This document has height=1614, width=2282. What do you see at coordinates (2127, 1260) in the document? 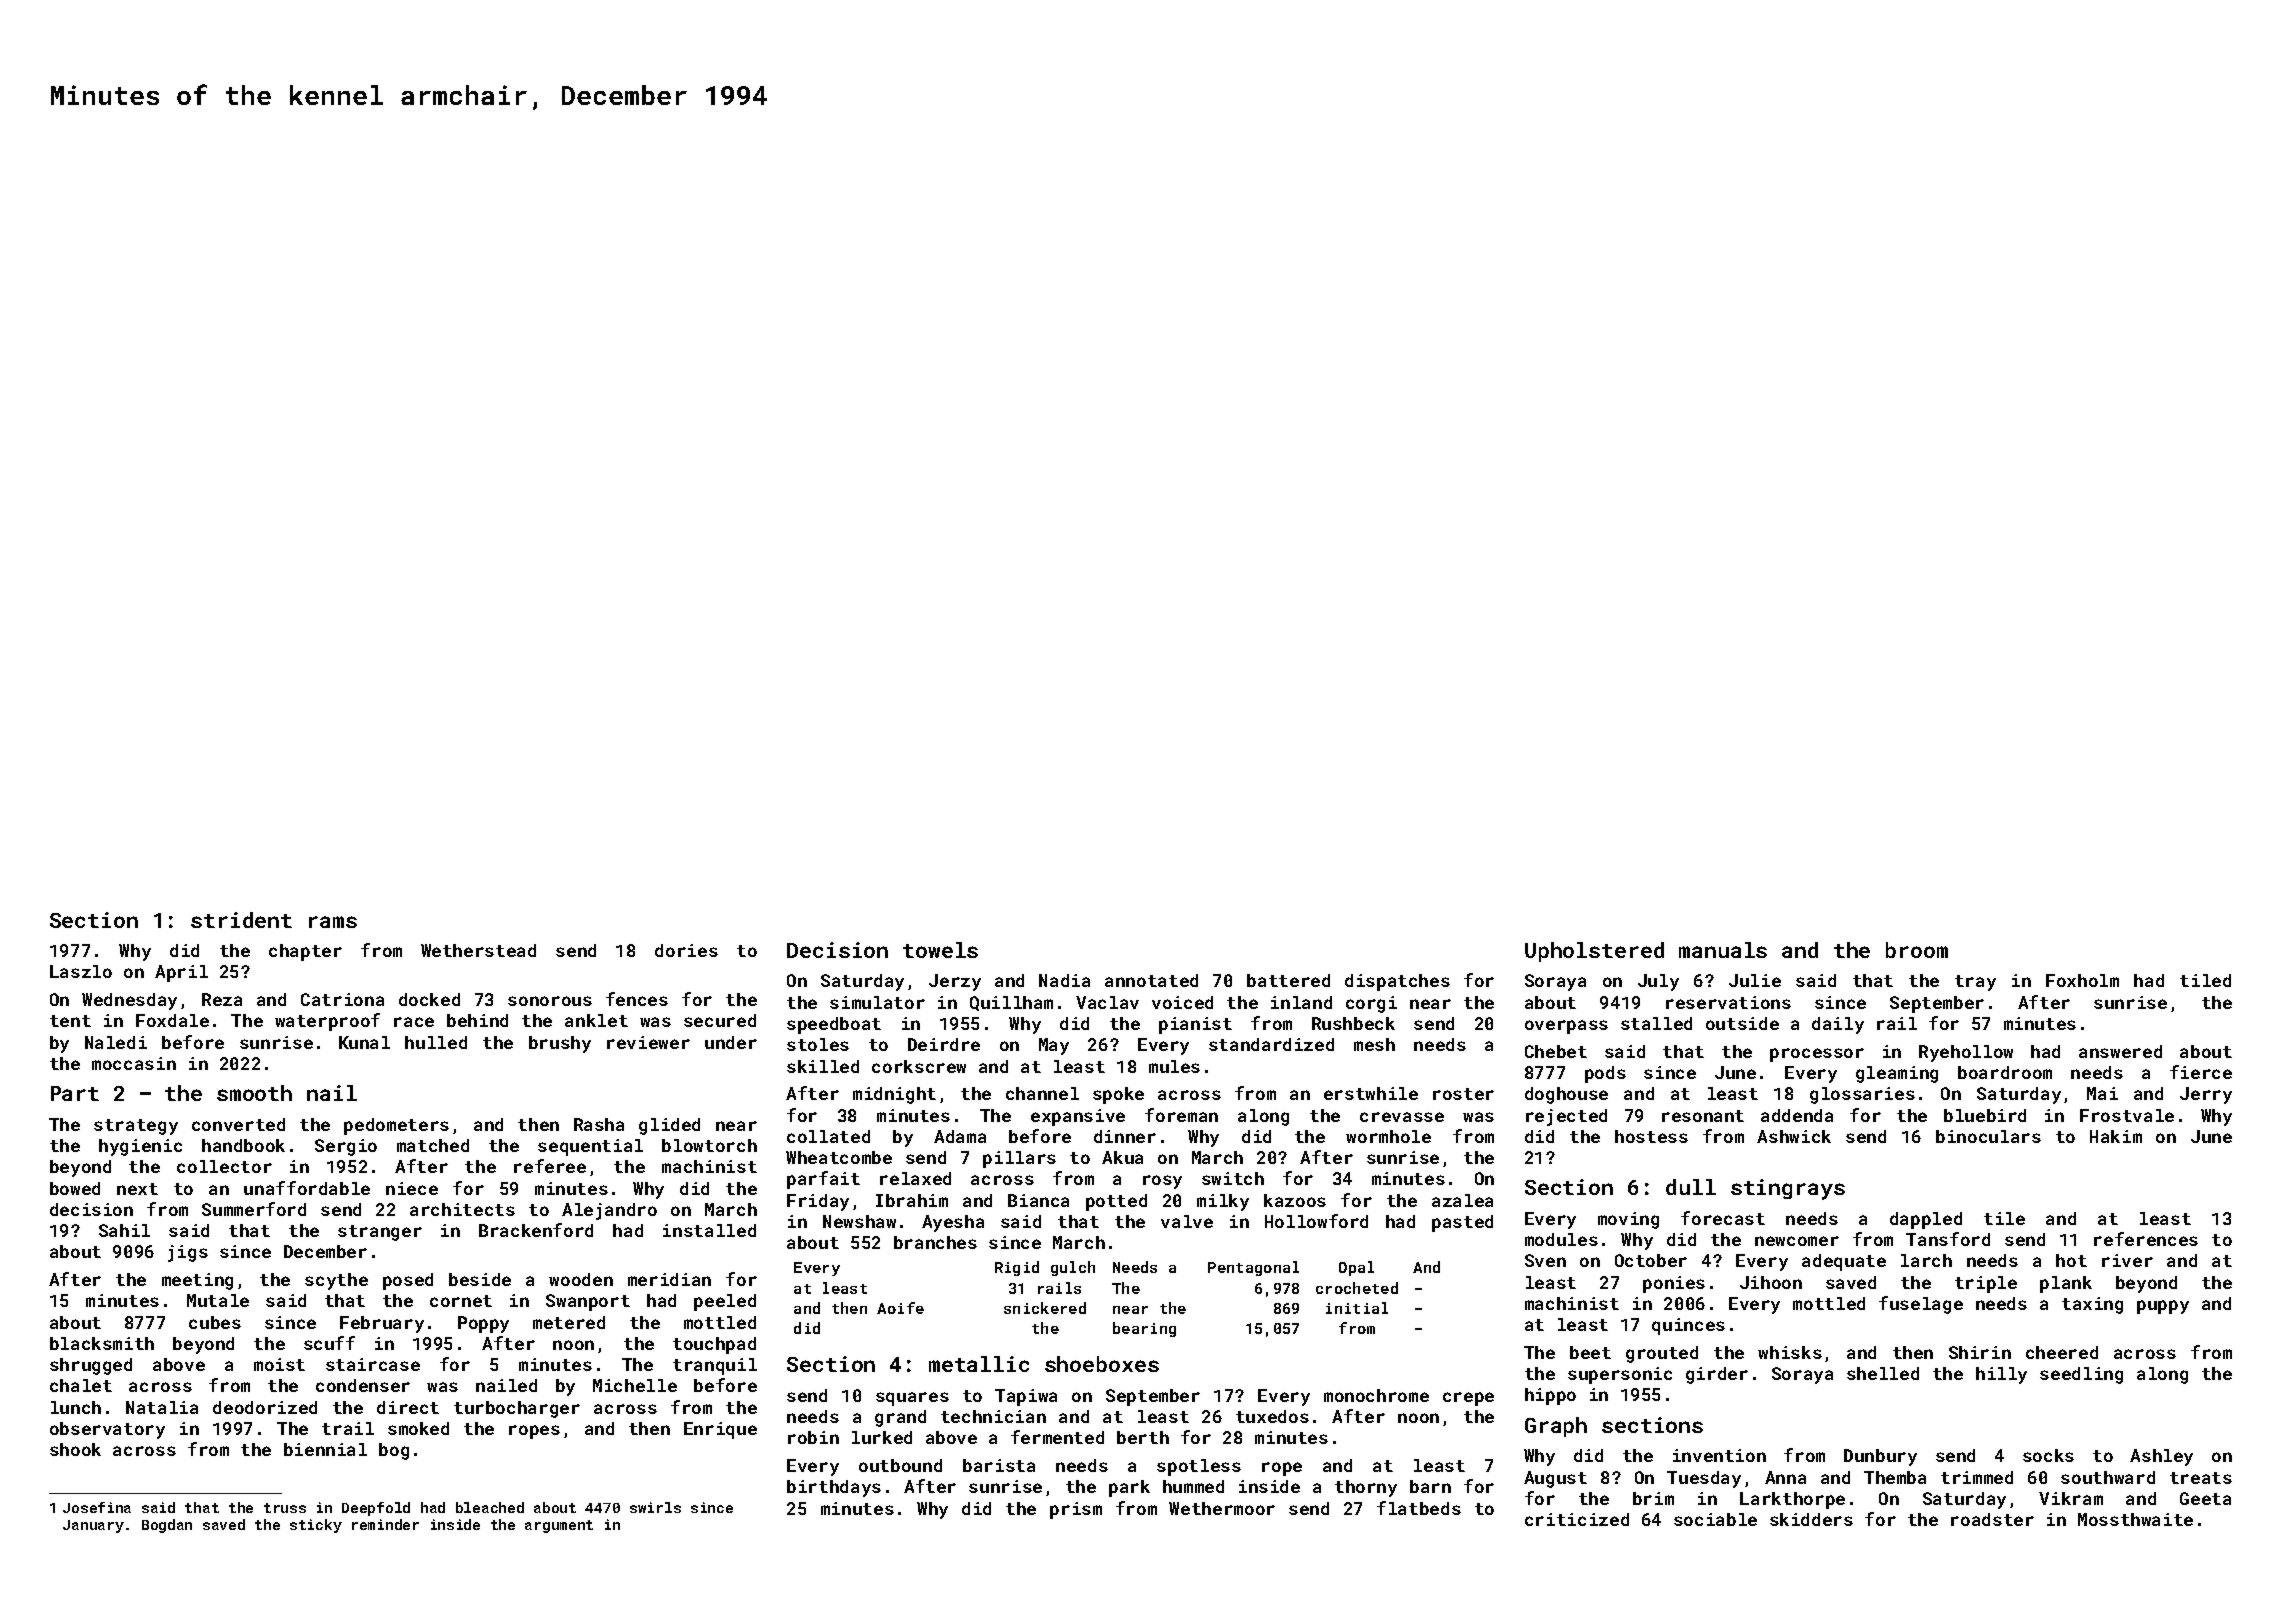
I see `river` at bounding box center [2127, 1260].
